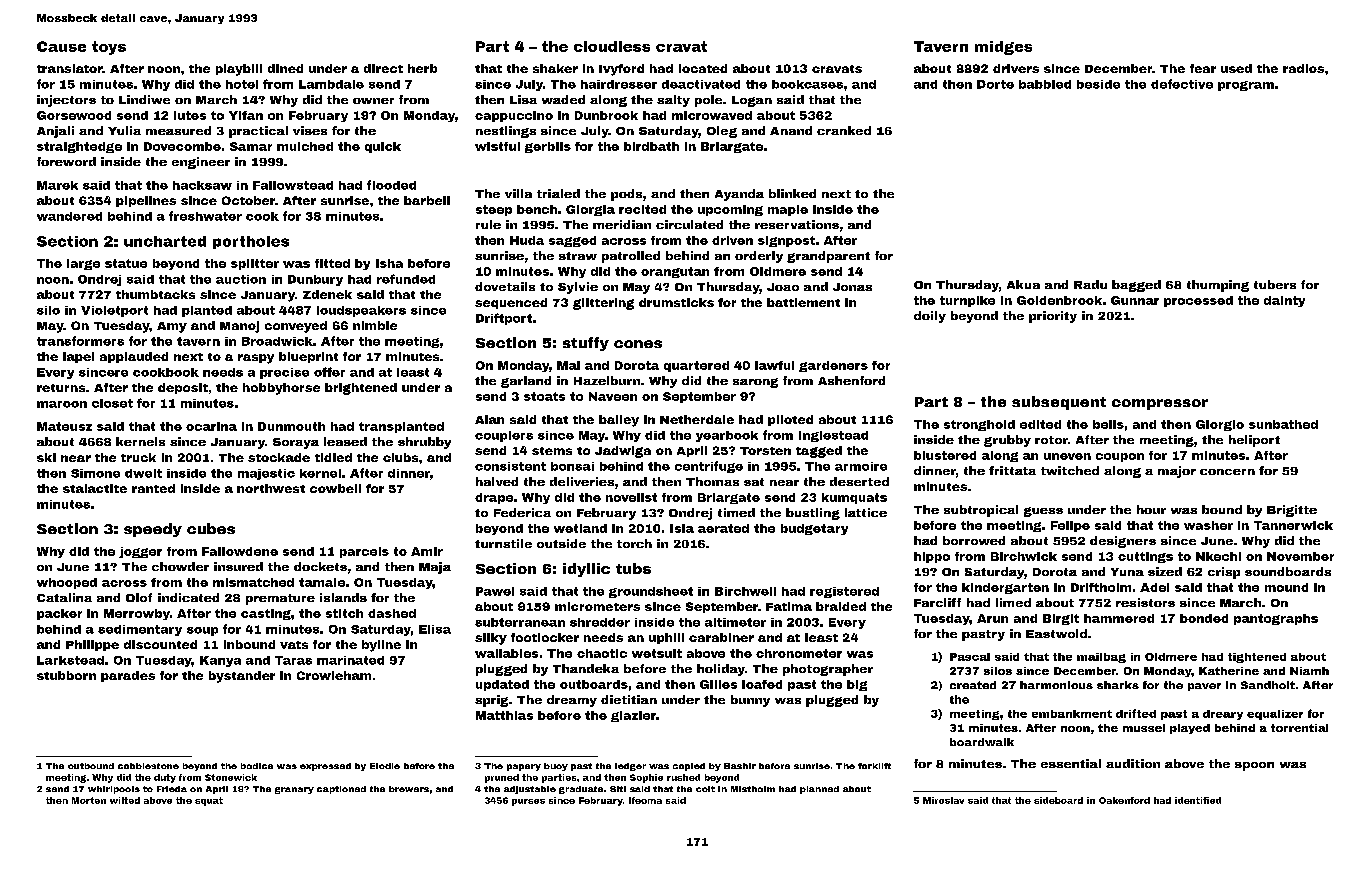  What do you see at coordinates (1275, 284) in the image?
I see `tubers` at bounding box center [1275, 284].
